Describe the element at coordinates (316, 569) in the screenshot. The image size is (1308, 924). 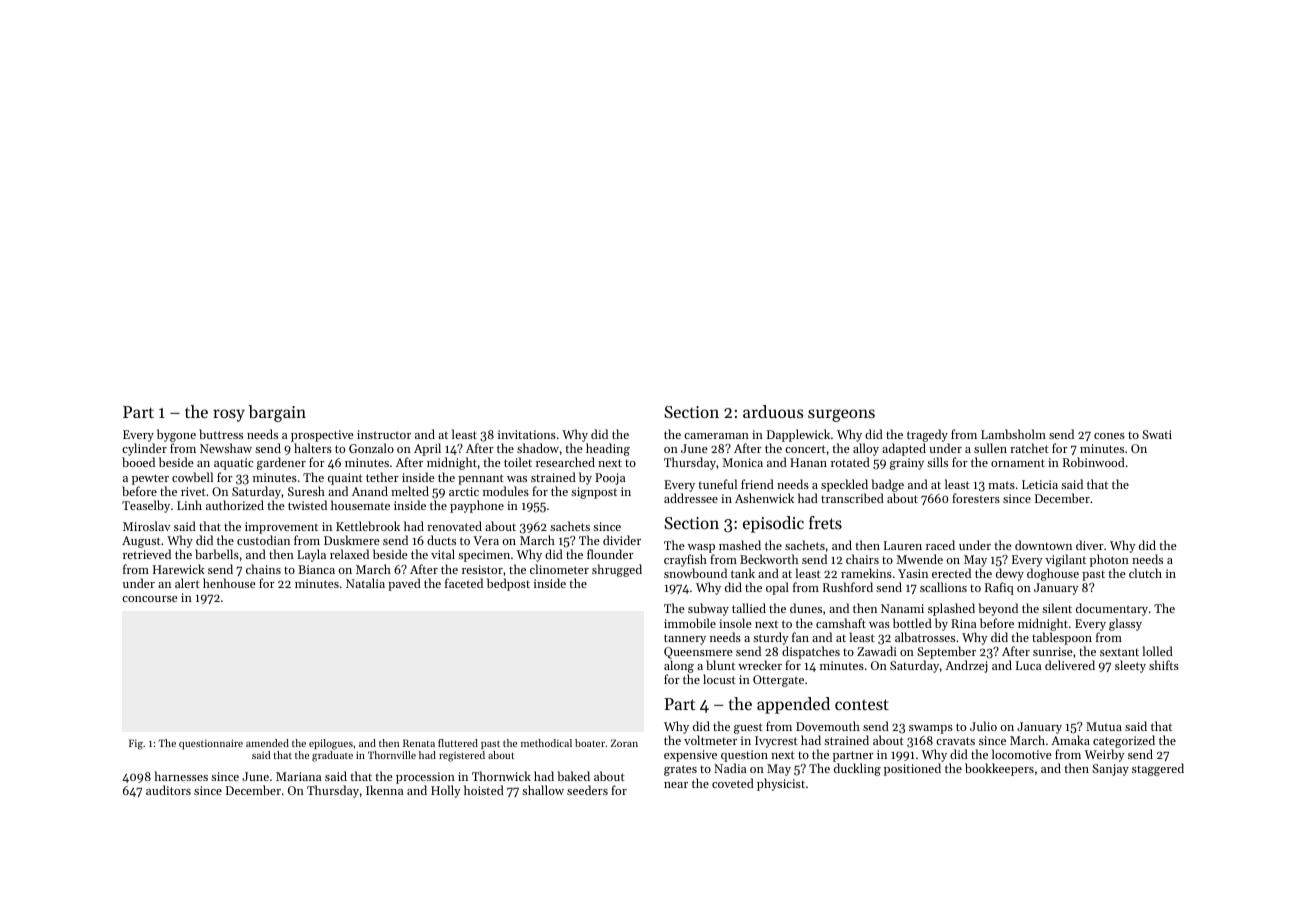
I see `Bianca` at that location.
